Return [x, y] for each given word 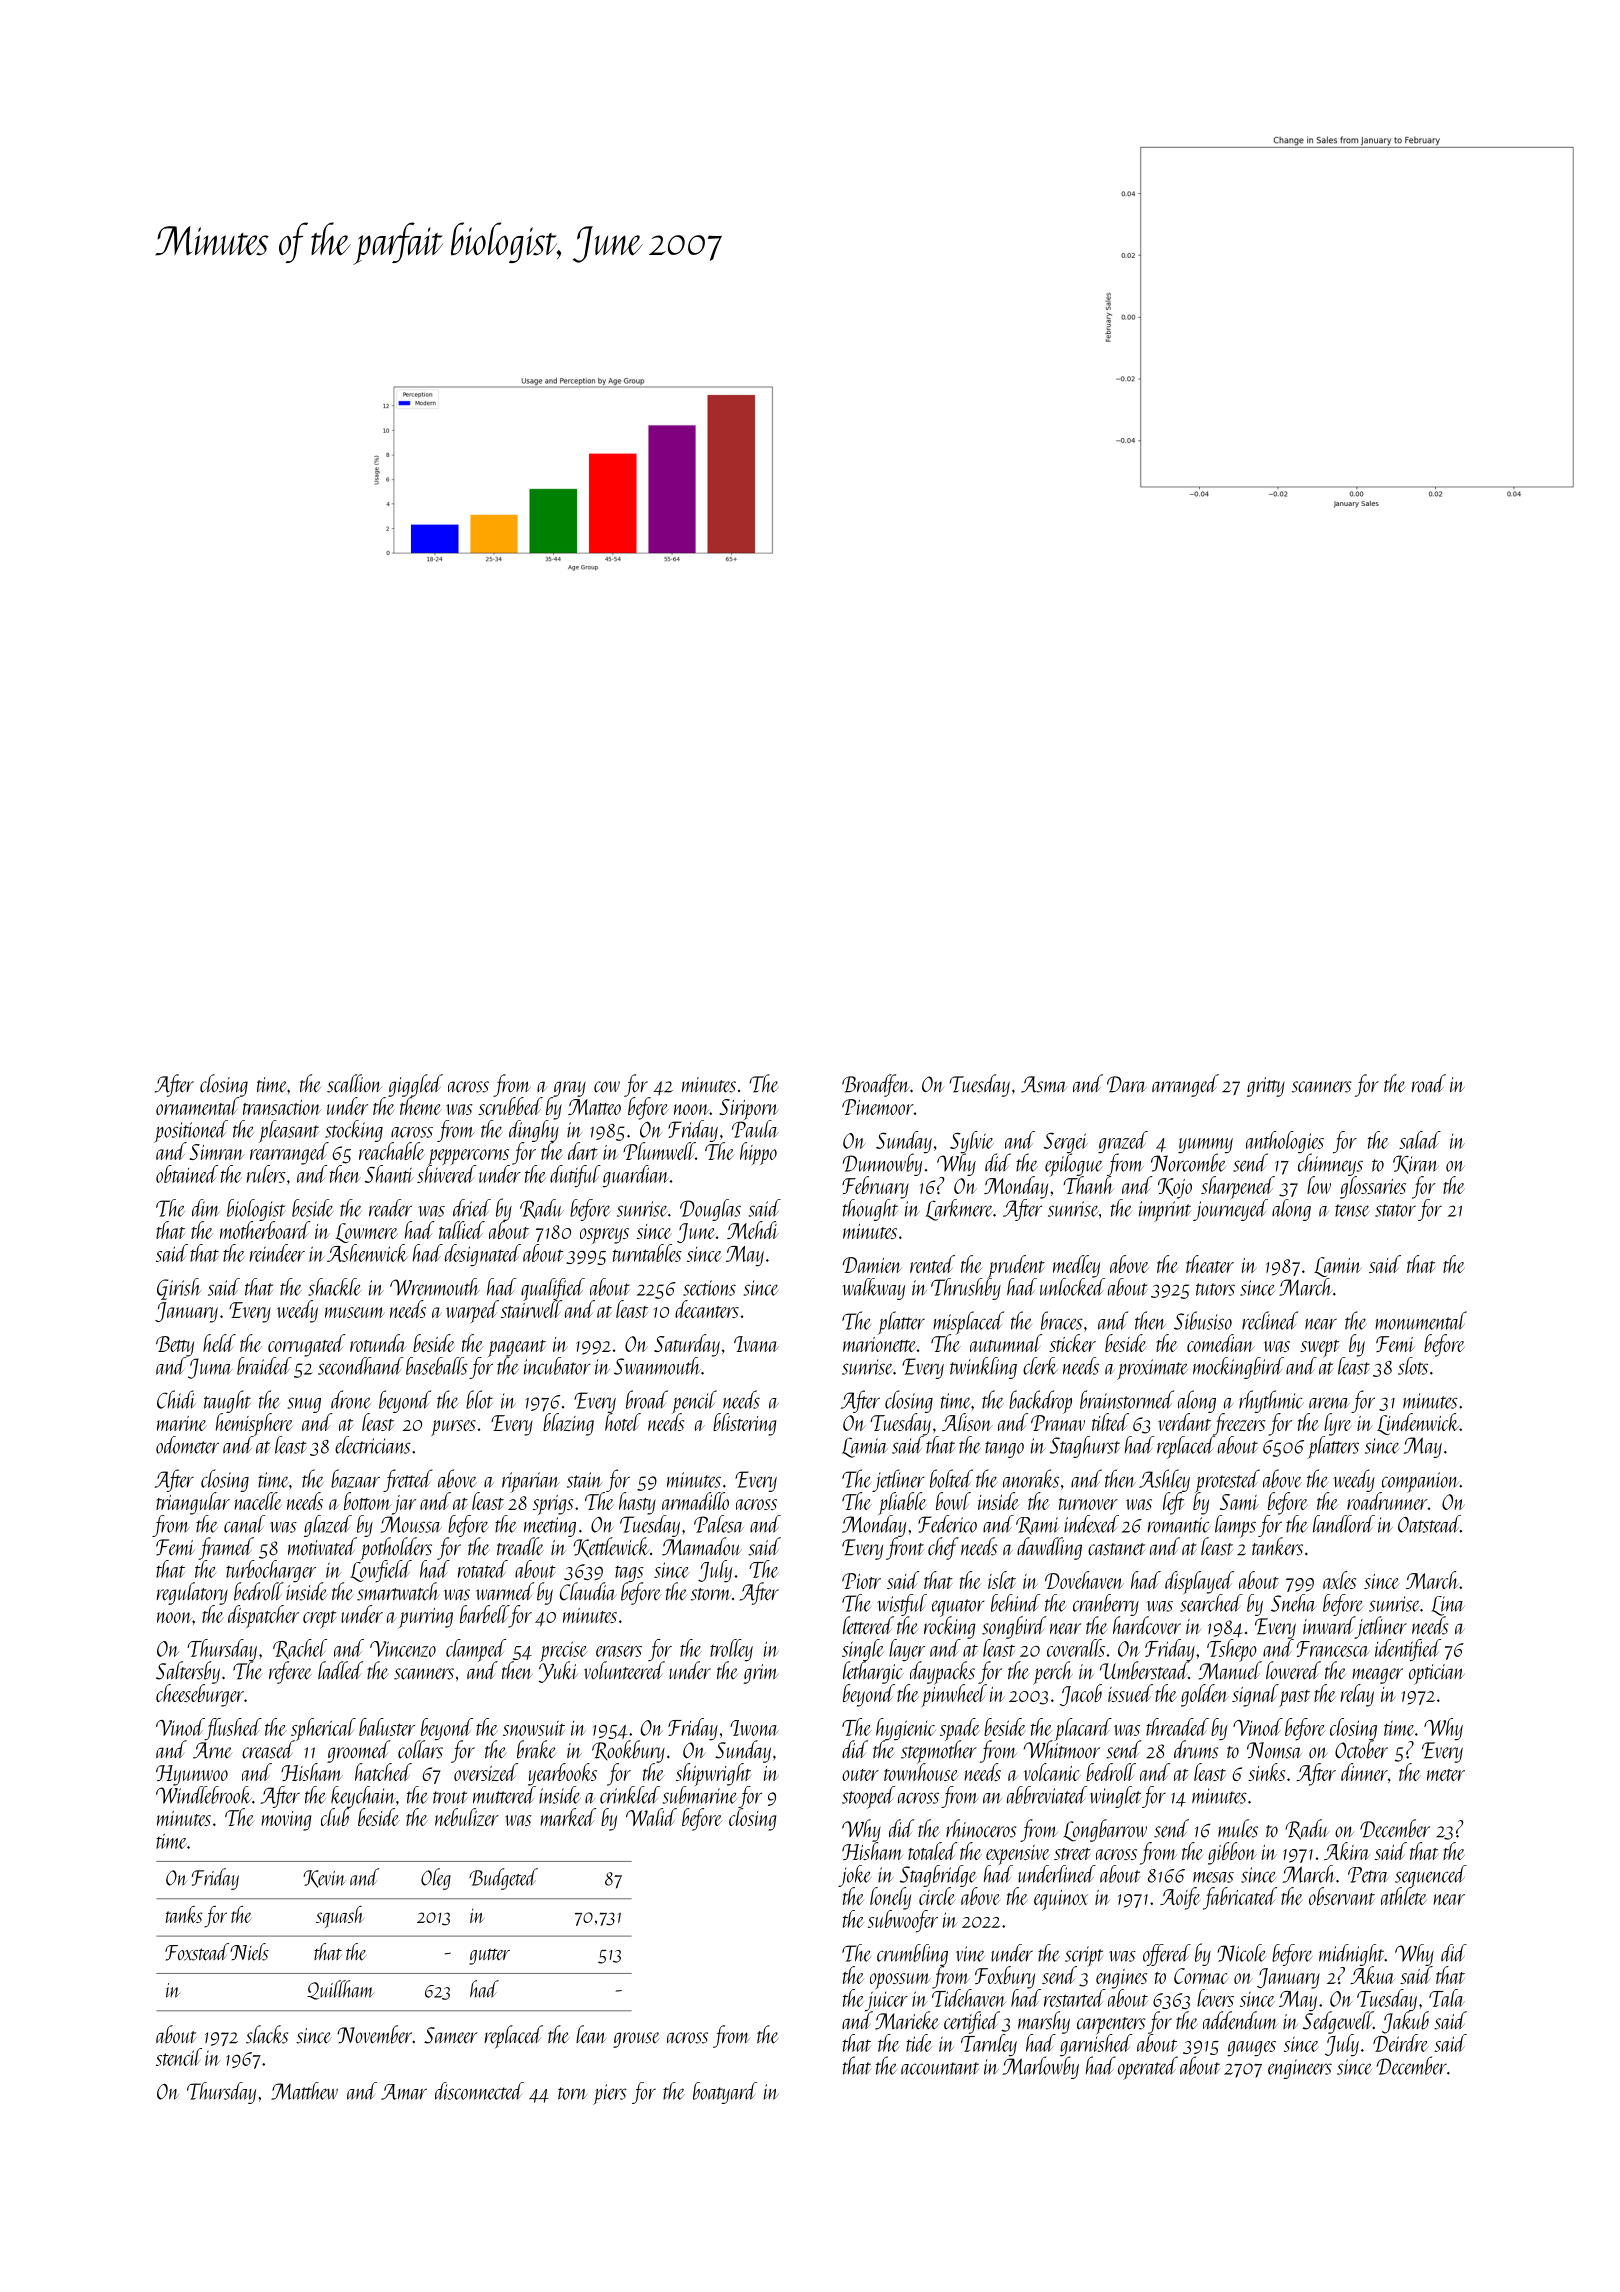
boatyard [725, 2093]
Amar [404, 2092]
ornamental [197, 1106]
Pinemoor [878, 1107]
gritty [1266, 1087]
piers [610, 2094]
